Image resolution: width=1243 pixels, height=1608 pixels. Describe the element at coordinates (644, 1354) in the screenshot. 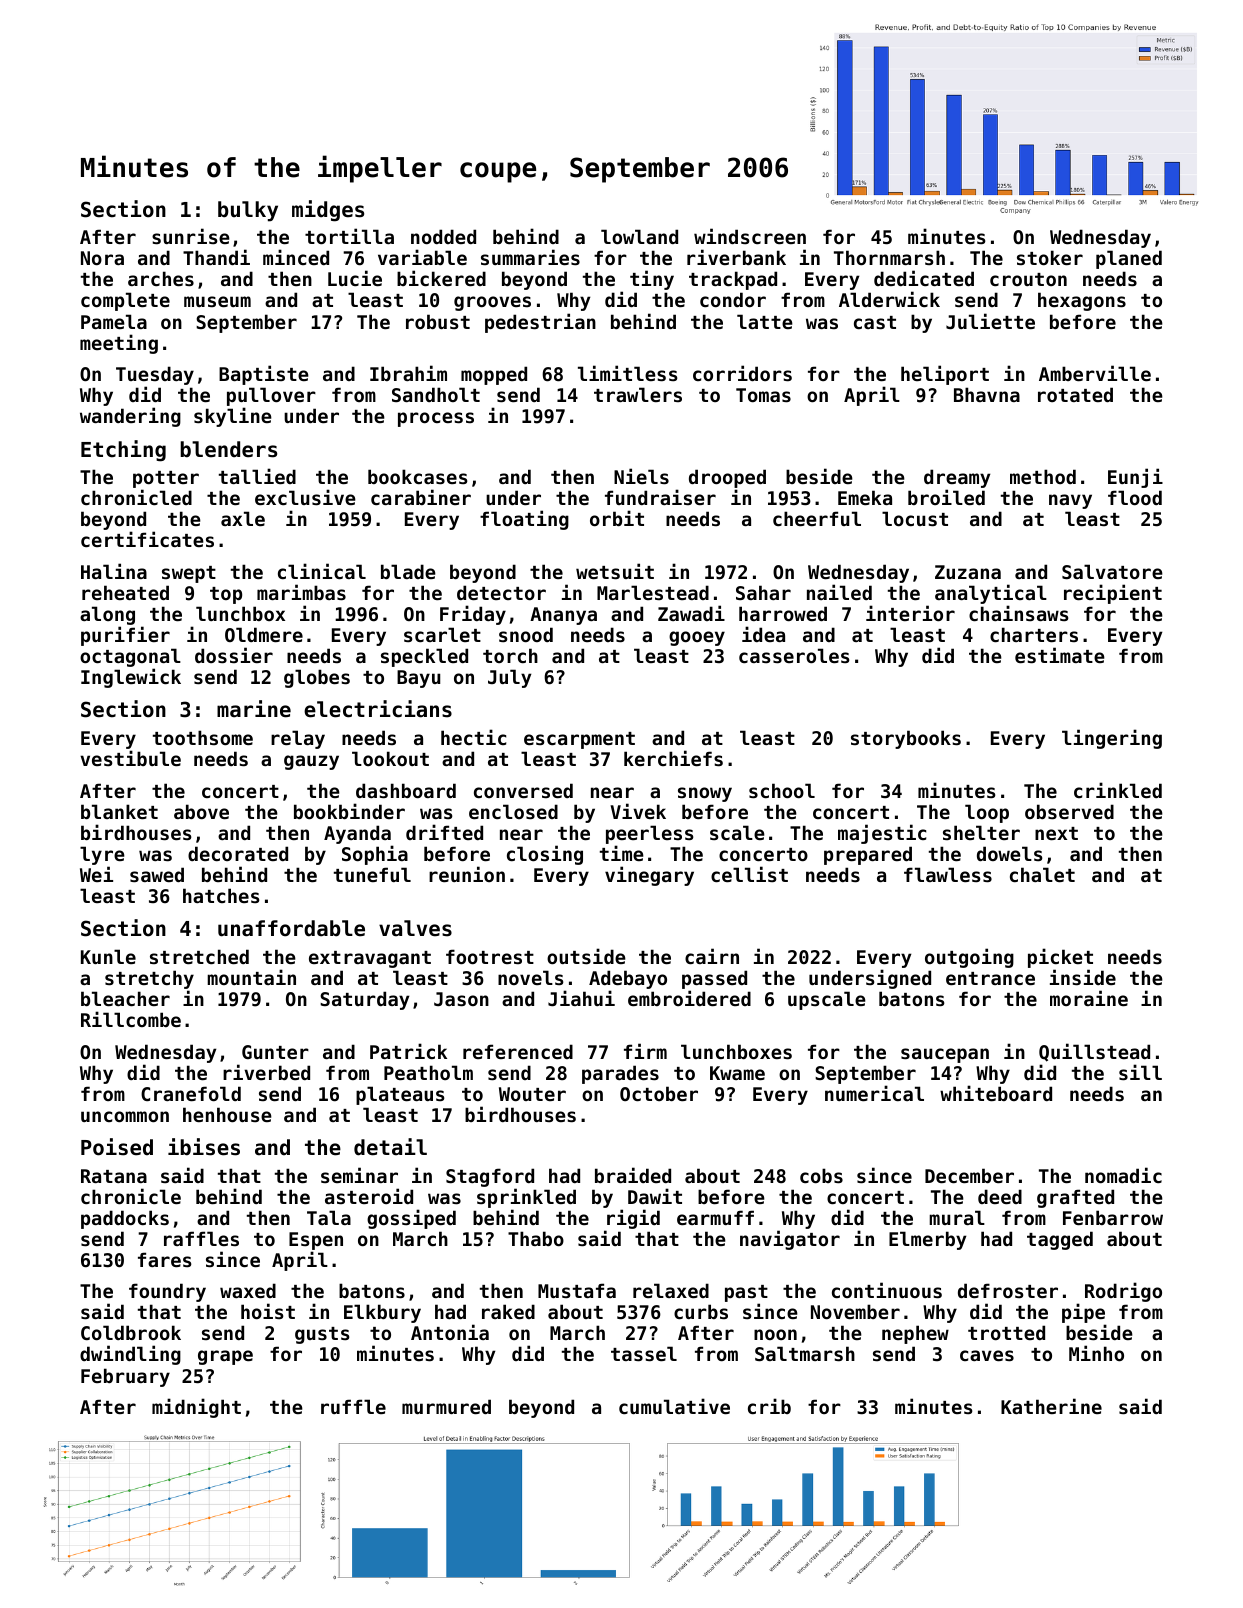

I see `tassel` at that location.
